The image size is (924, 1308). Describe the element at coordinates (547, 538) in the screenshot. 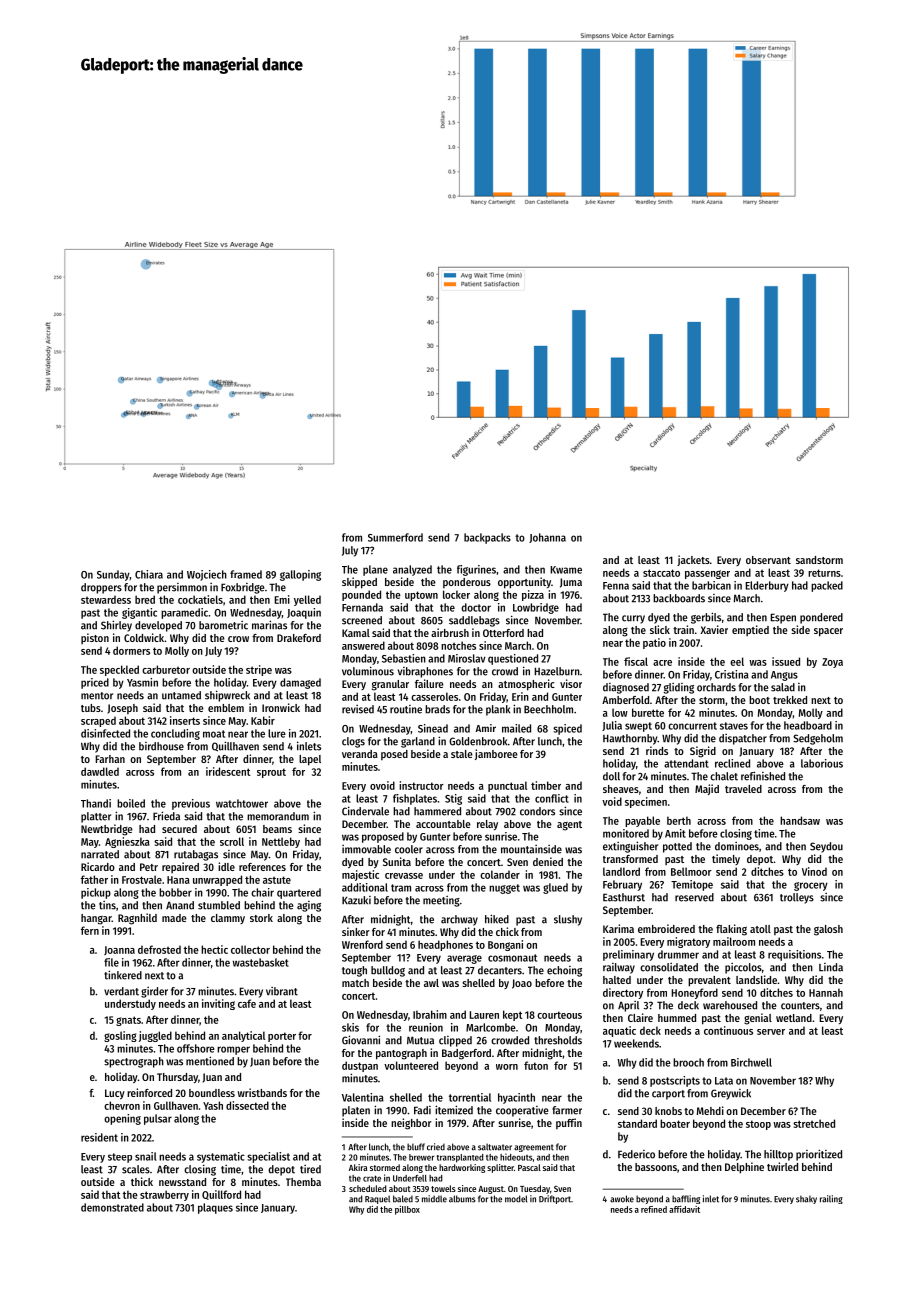

I see `Johanna` at that location.
